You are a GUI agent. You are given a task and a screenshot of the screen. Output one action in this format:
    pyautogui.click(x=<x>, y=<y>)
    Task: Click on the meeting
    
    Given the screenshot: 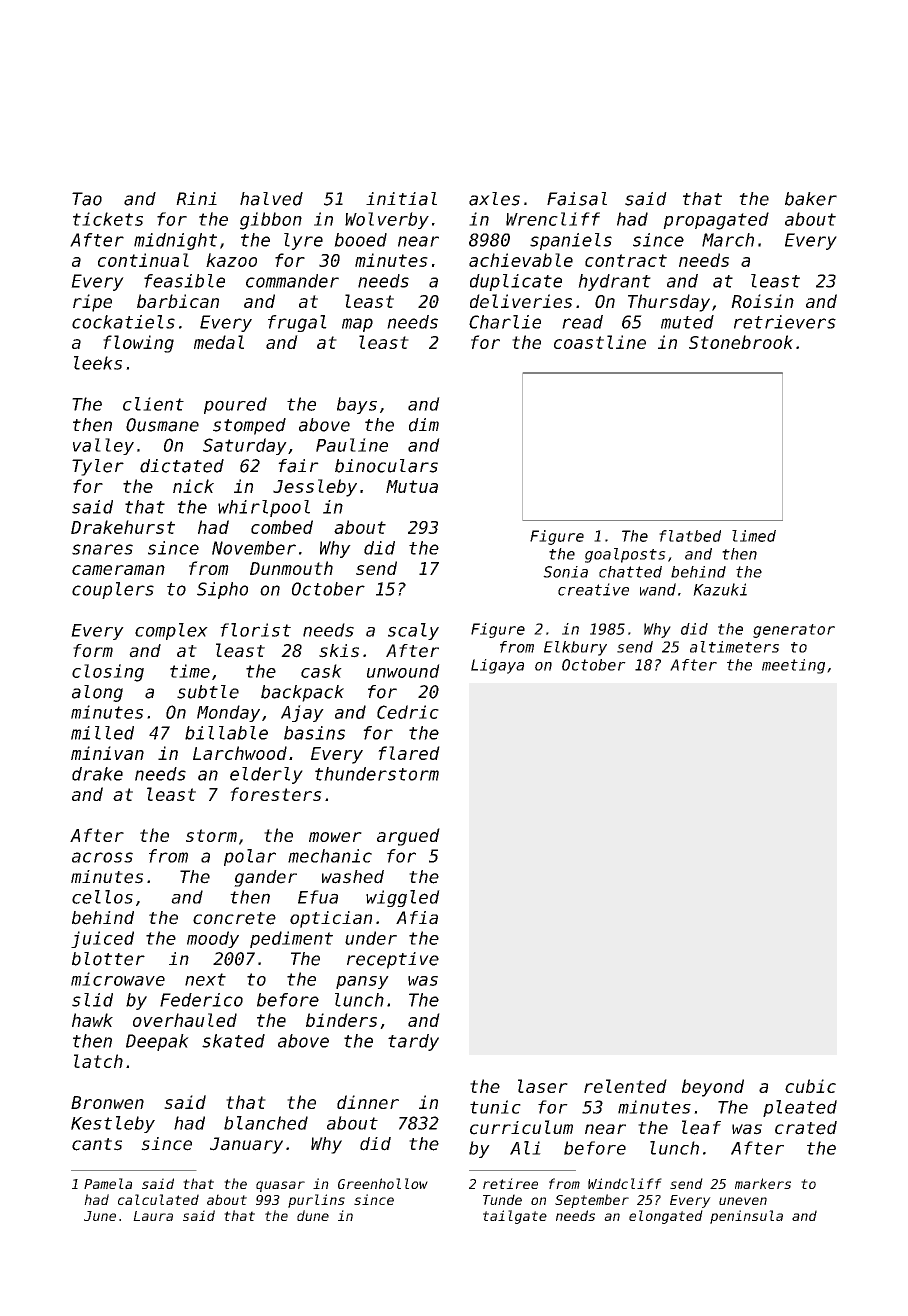 What is the action you would take?
    pyautogui.click(x=793, y=666)
